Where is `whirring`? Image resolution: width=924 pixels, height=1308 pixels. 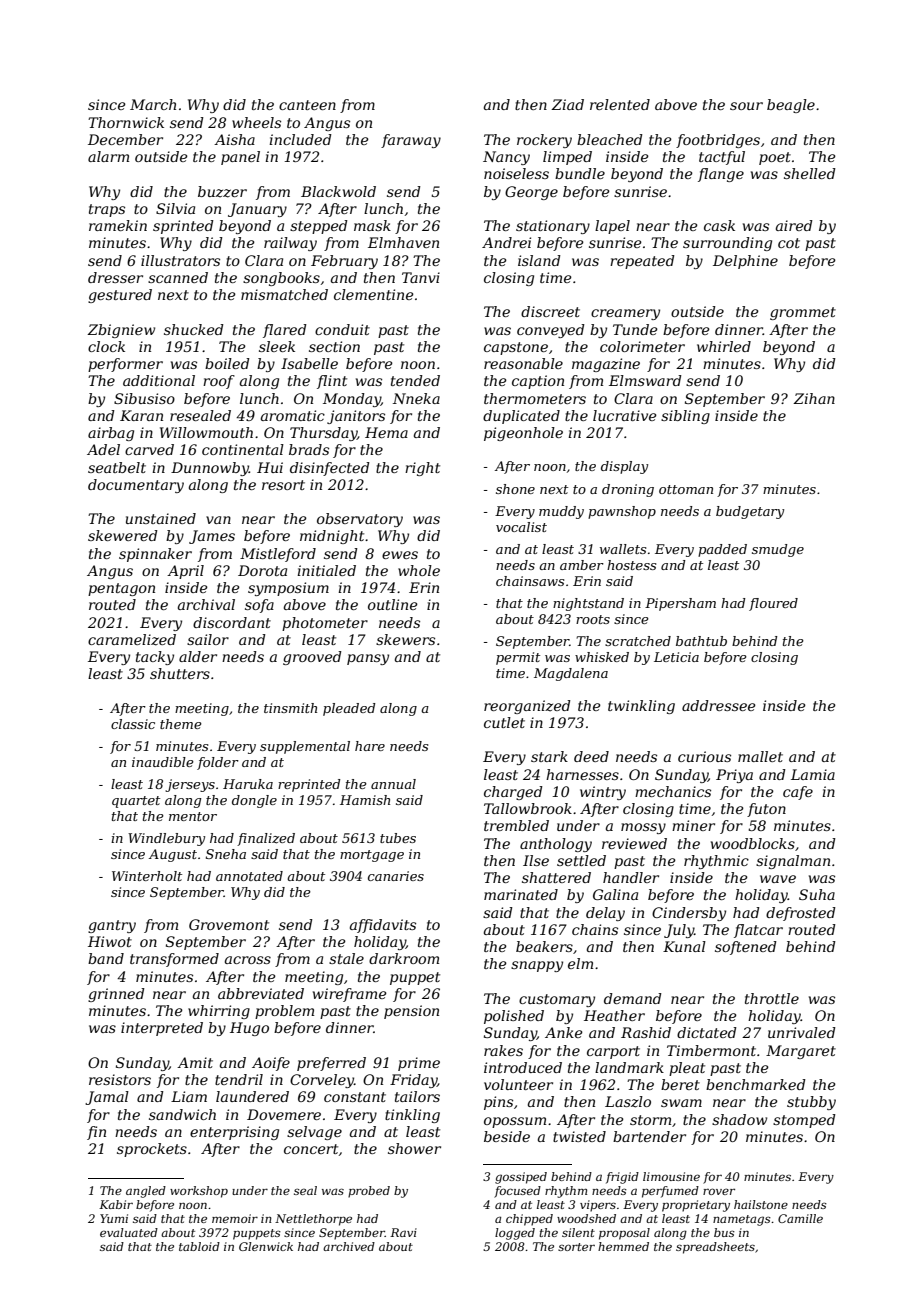 whirring is located at coordinates (219, 1012).
